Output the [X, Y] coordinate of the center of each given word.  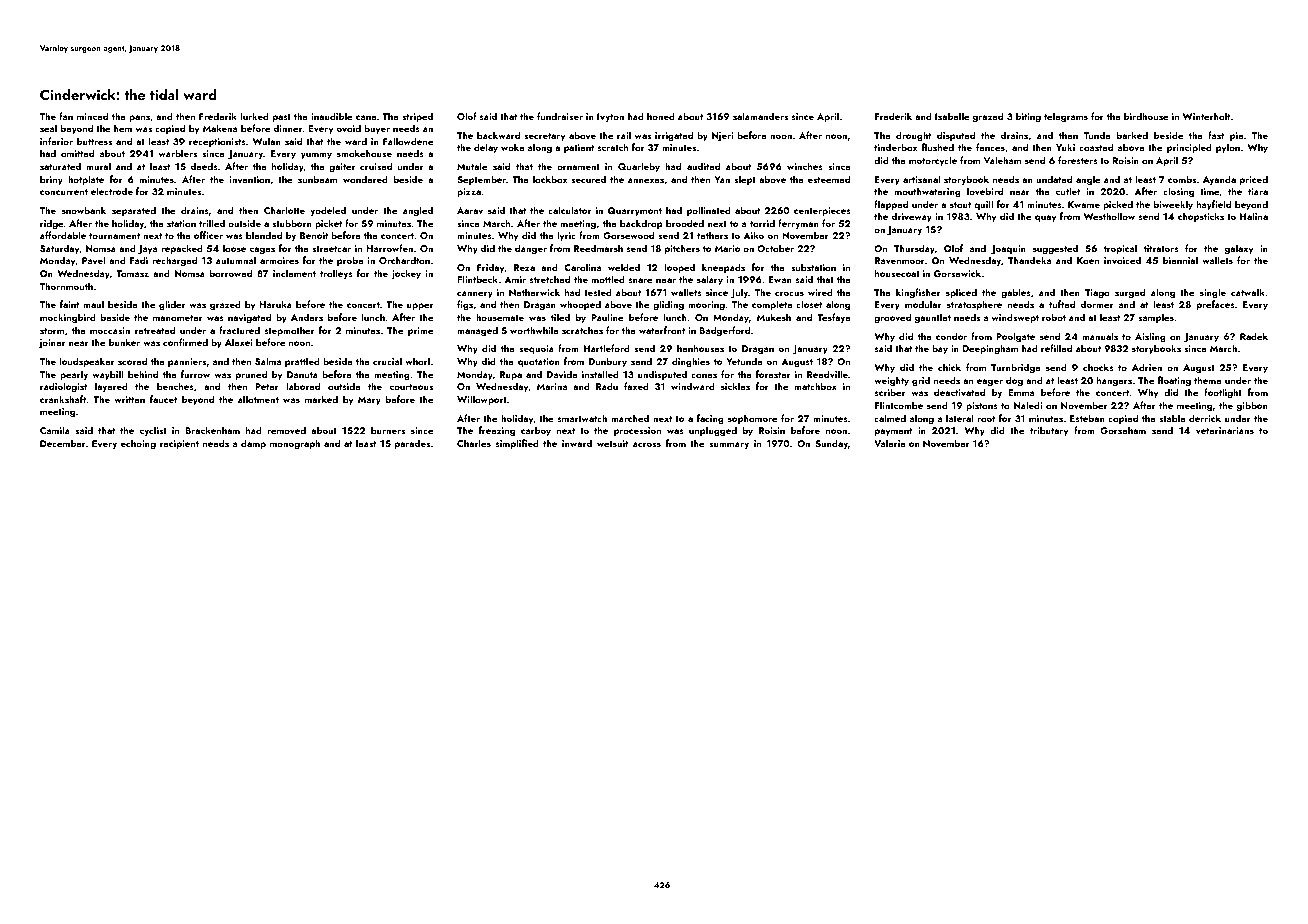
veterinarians [1225, 430]
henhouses [700, 348]
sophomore [752, 419]
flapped [891, 205]
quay [1045, 218]
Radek [1254, 336]
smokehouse [364, 153]
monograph [295, 444]
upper [420, 306]
